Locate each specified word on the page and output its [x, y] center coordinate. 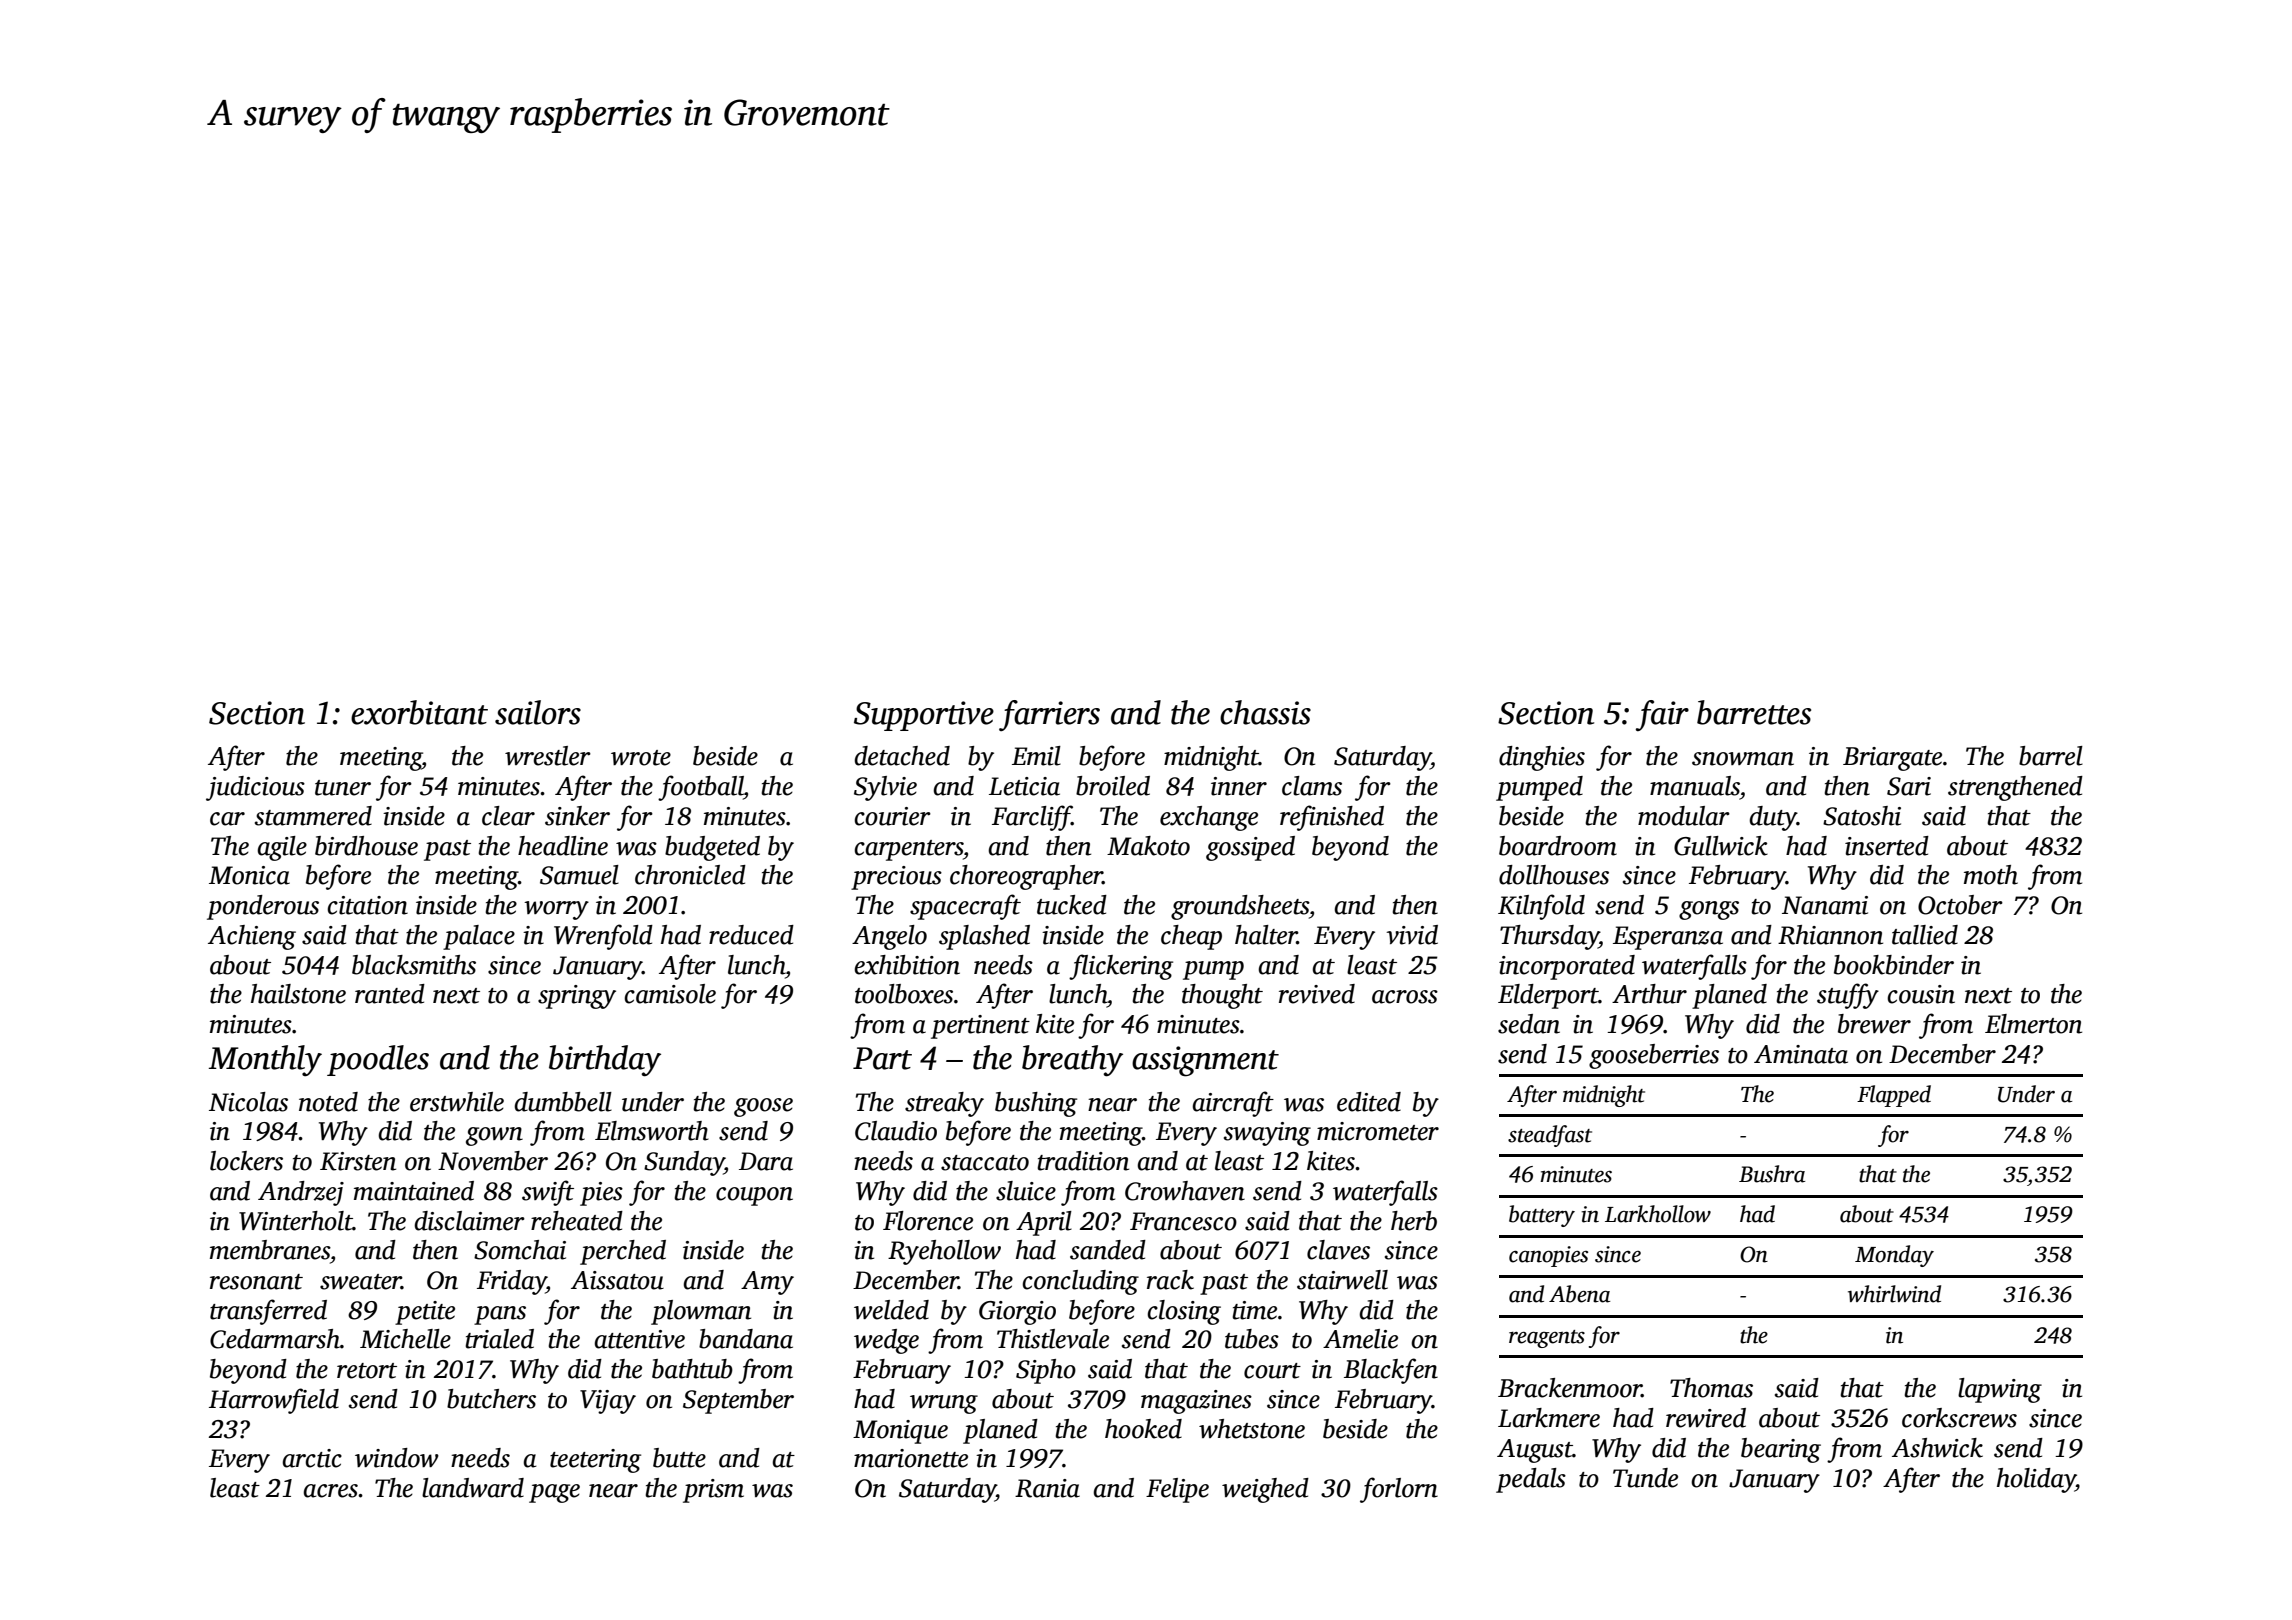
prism [713, 1491]
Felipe [1177, 1490]
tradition [1083, 1161]
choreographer [1026, 877]
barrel [2051, 756]
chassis [1265, 712]
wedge [886, 1341]
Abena [1579, 1294]
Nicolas [248, 1102]
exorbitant [419, 712]
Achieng [252, 937]
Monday [1894, 1256]
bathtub [692, 1369]
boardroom [1558, 846]
